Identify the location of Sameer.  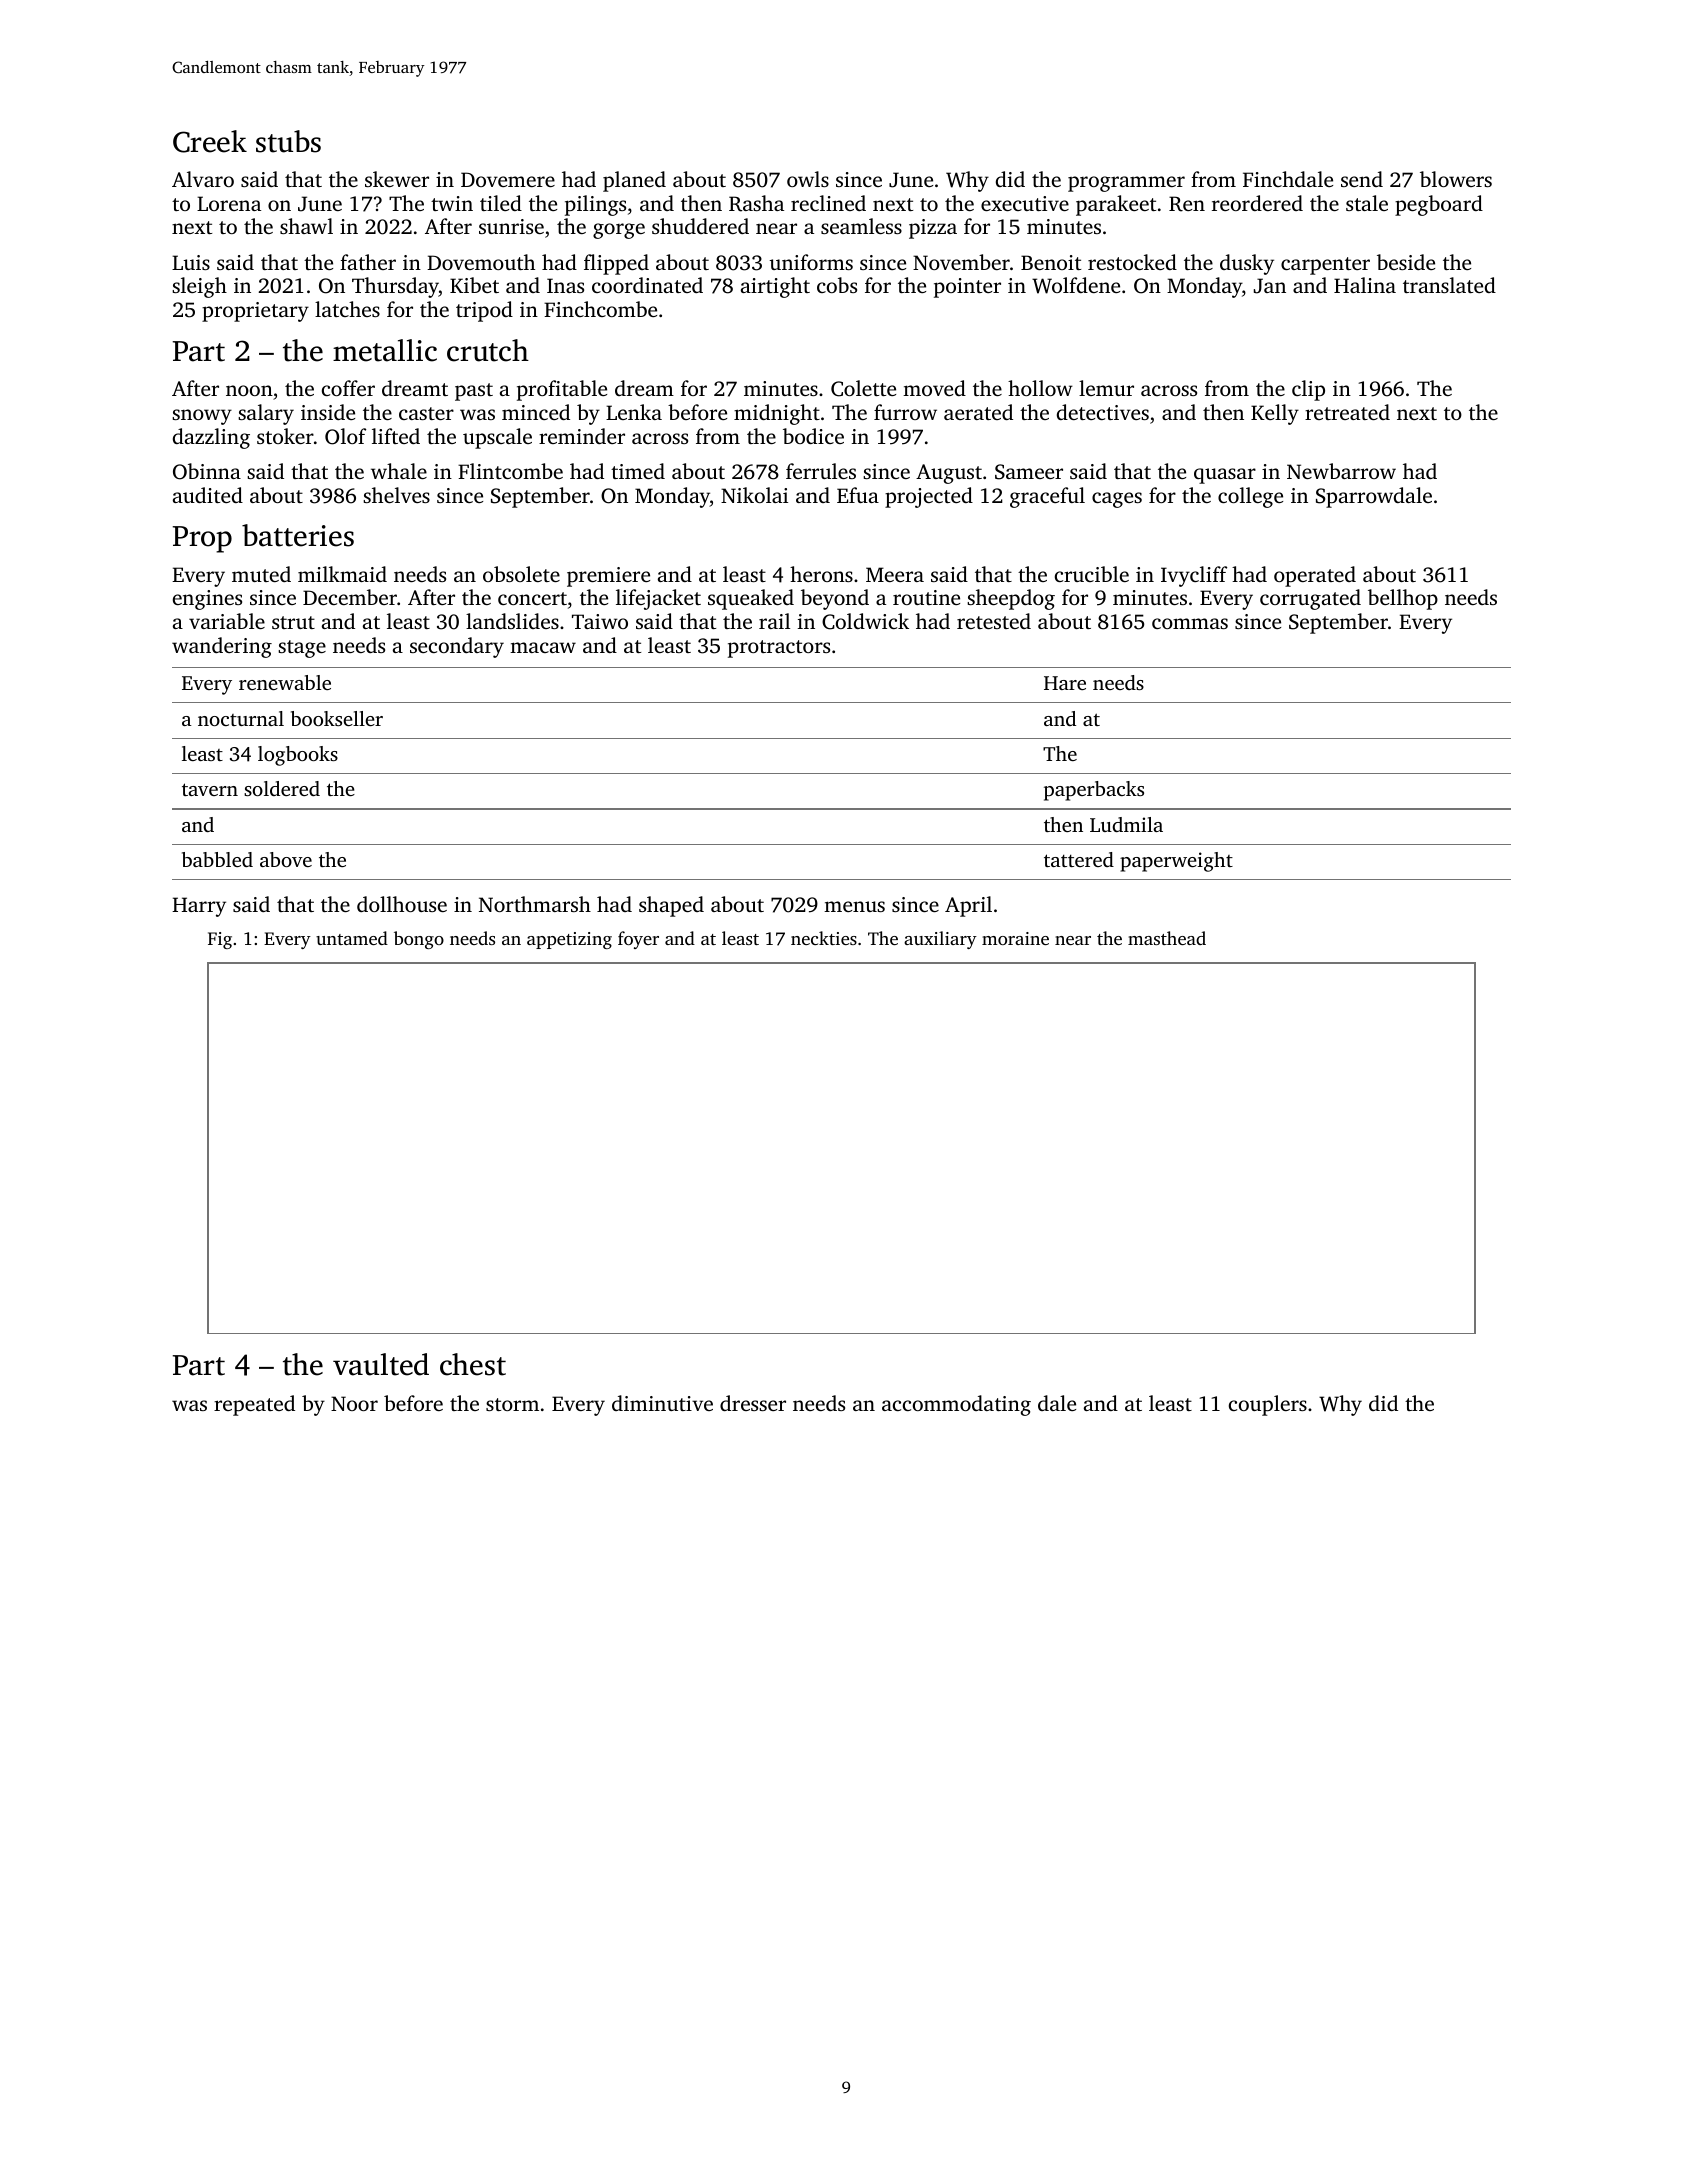
(1029, 472).
